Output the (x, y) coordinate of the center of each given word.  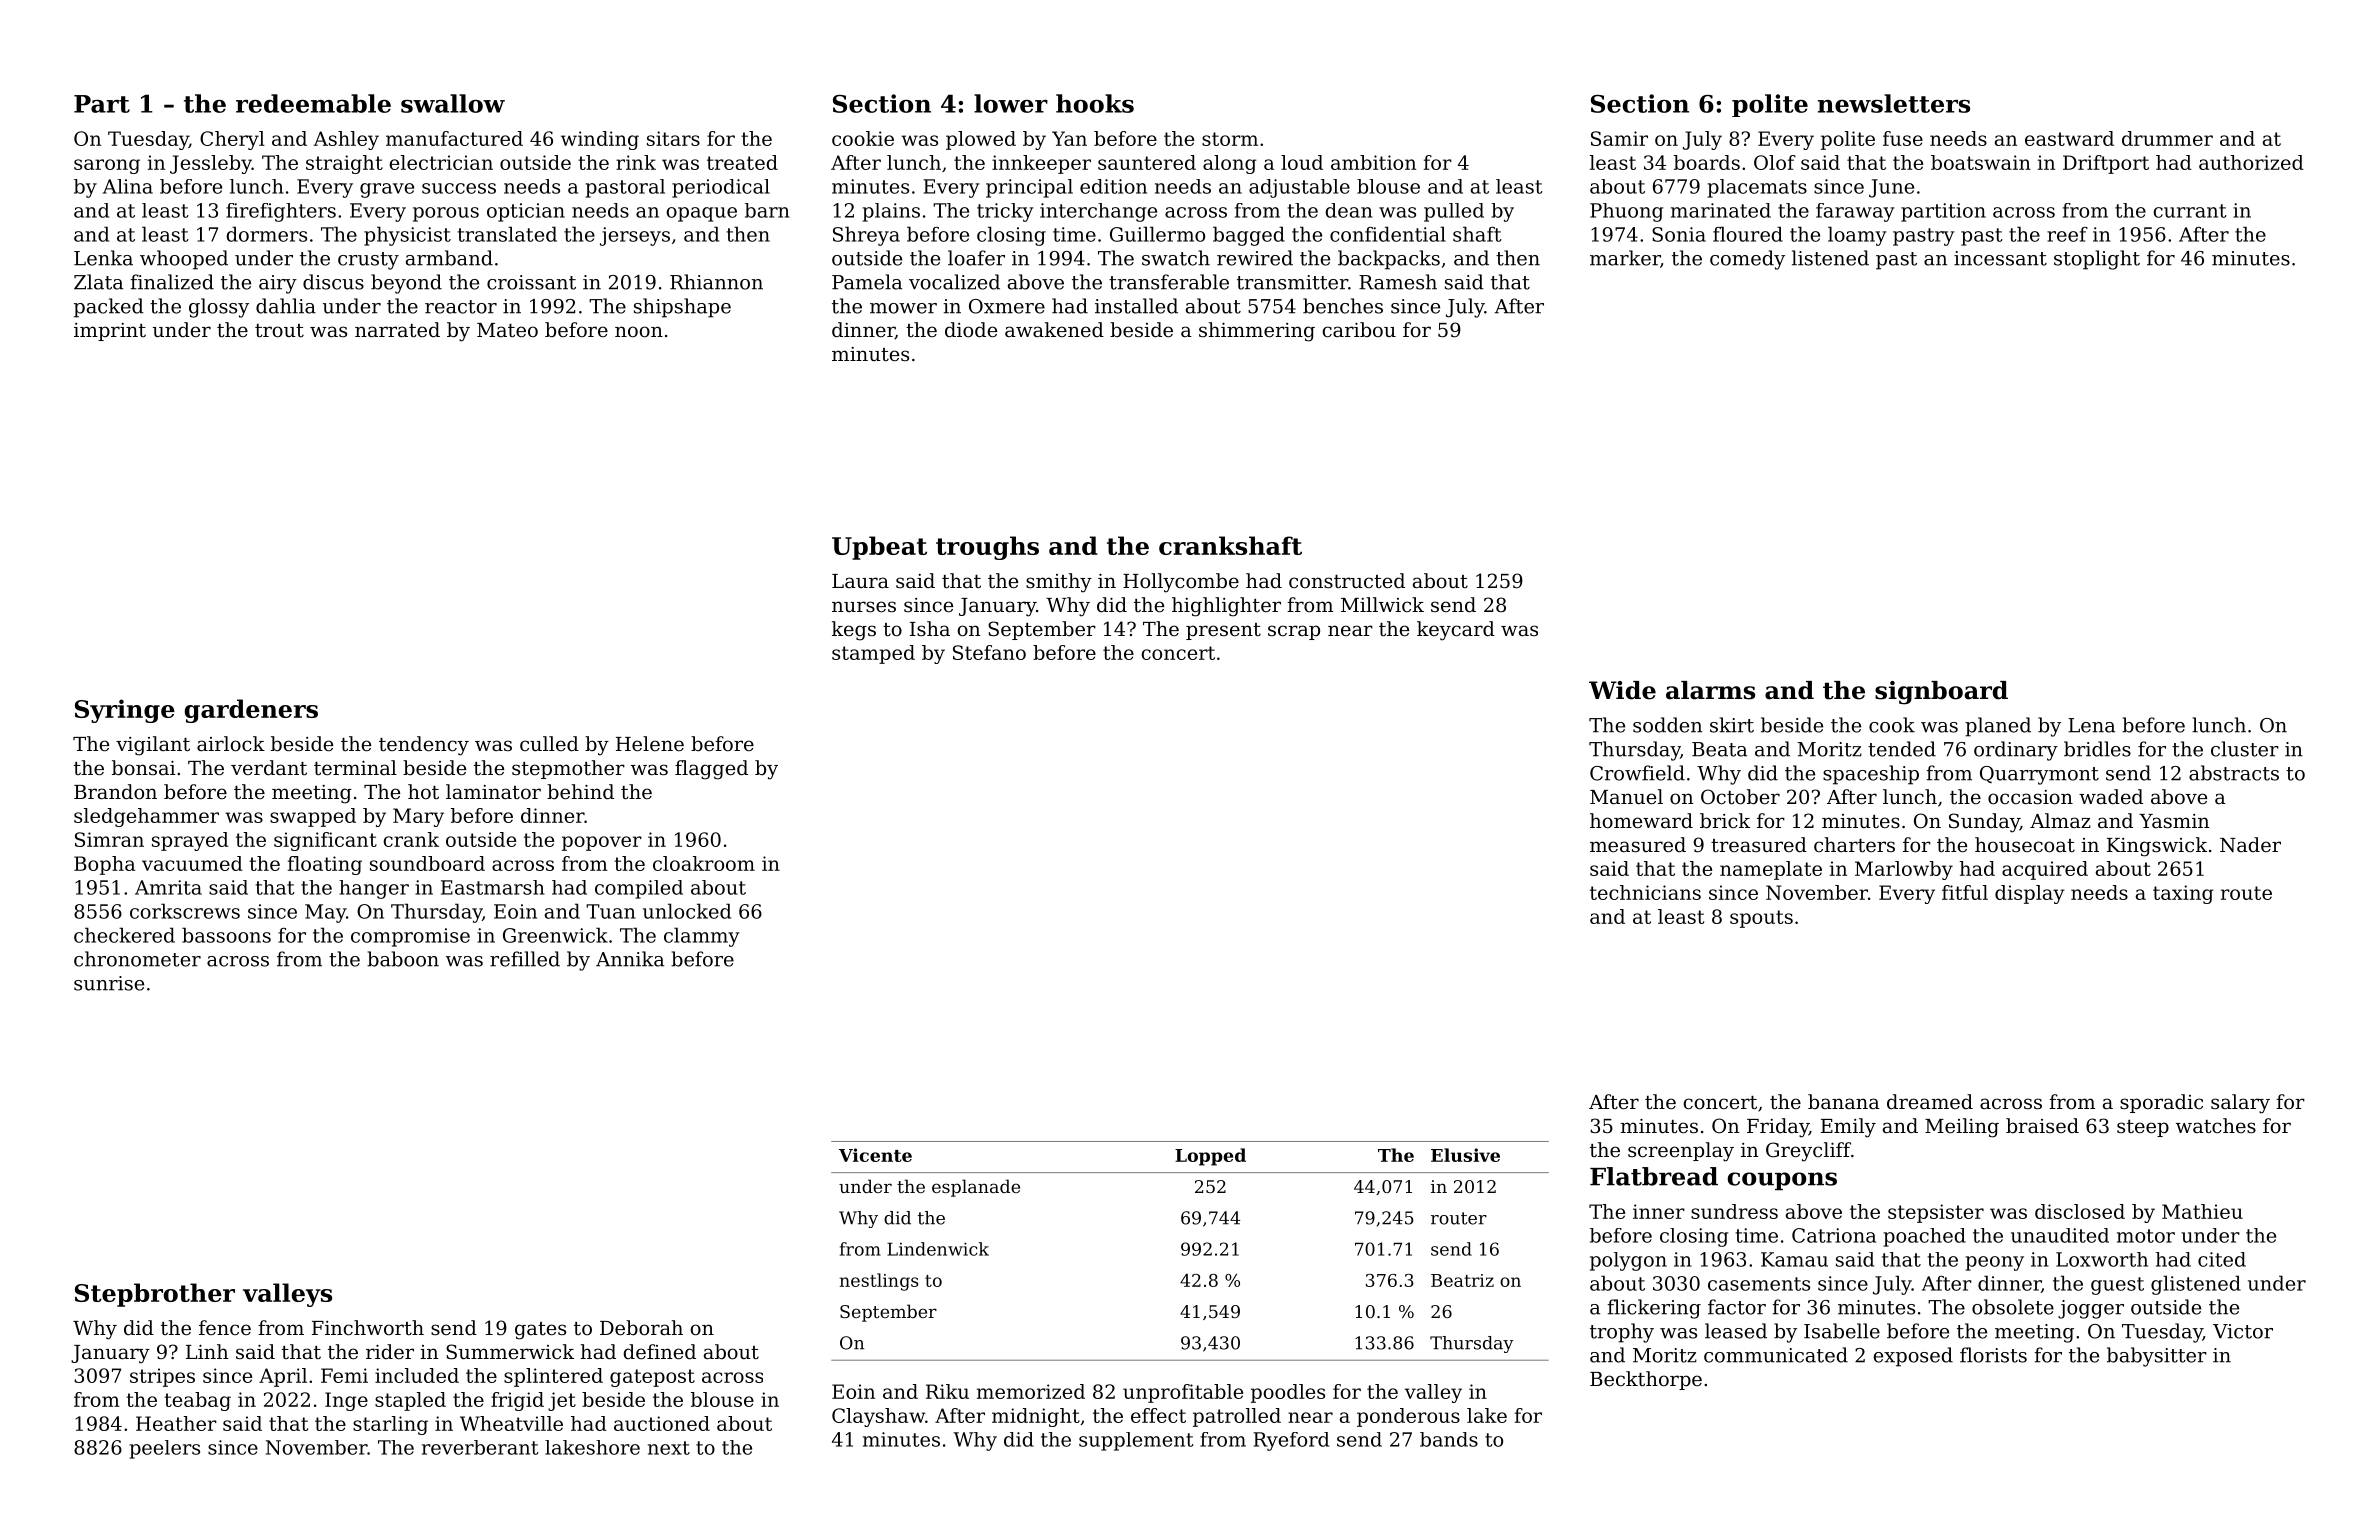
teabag (197, 1401)
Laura (860, 581)
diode (971, 330)
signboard (1941, 693)
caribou (1359, 330)
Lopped (1210, 1157)
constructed (1347, 581)
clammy (702, 937)
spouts (1761, 919)
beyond (406, 284)
